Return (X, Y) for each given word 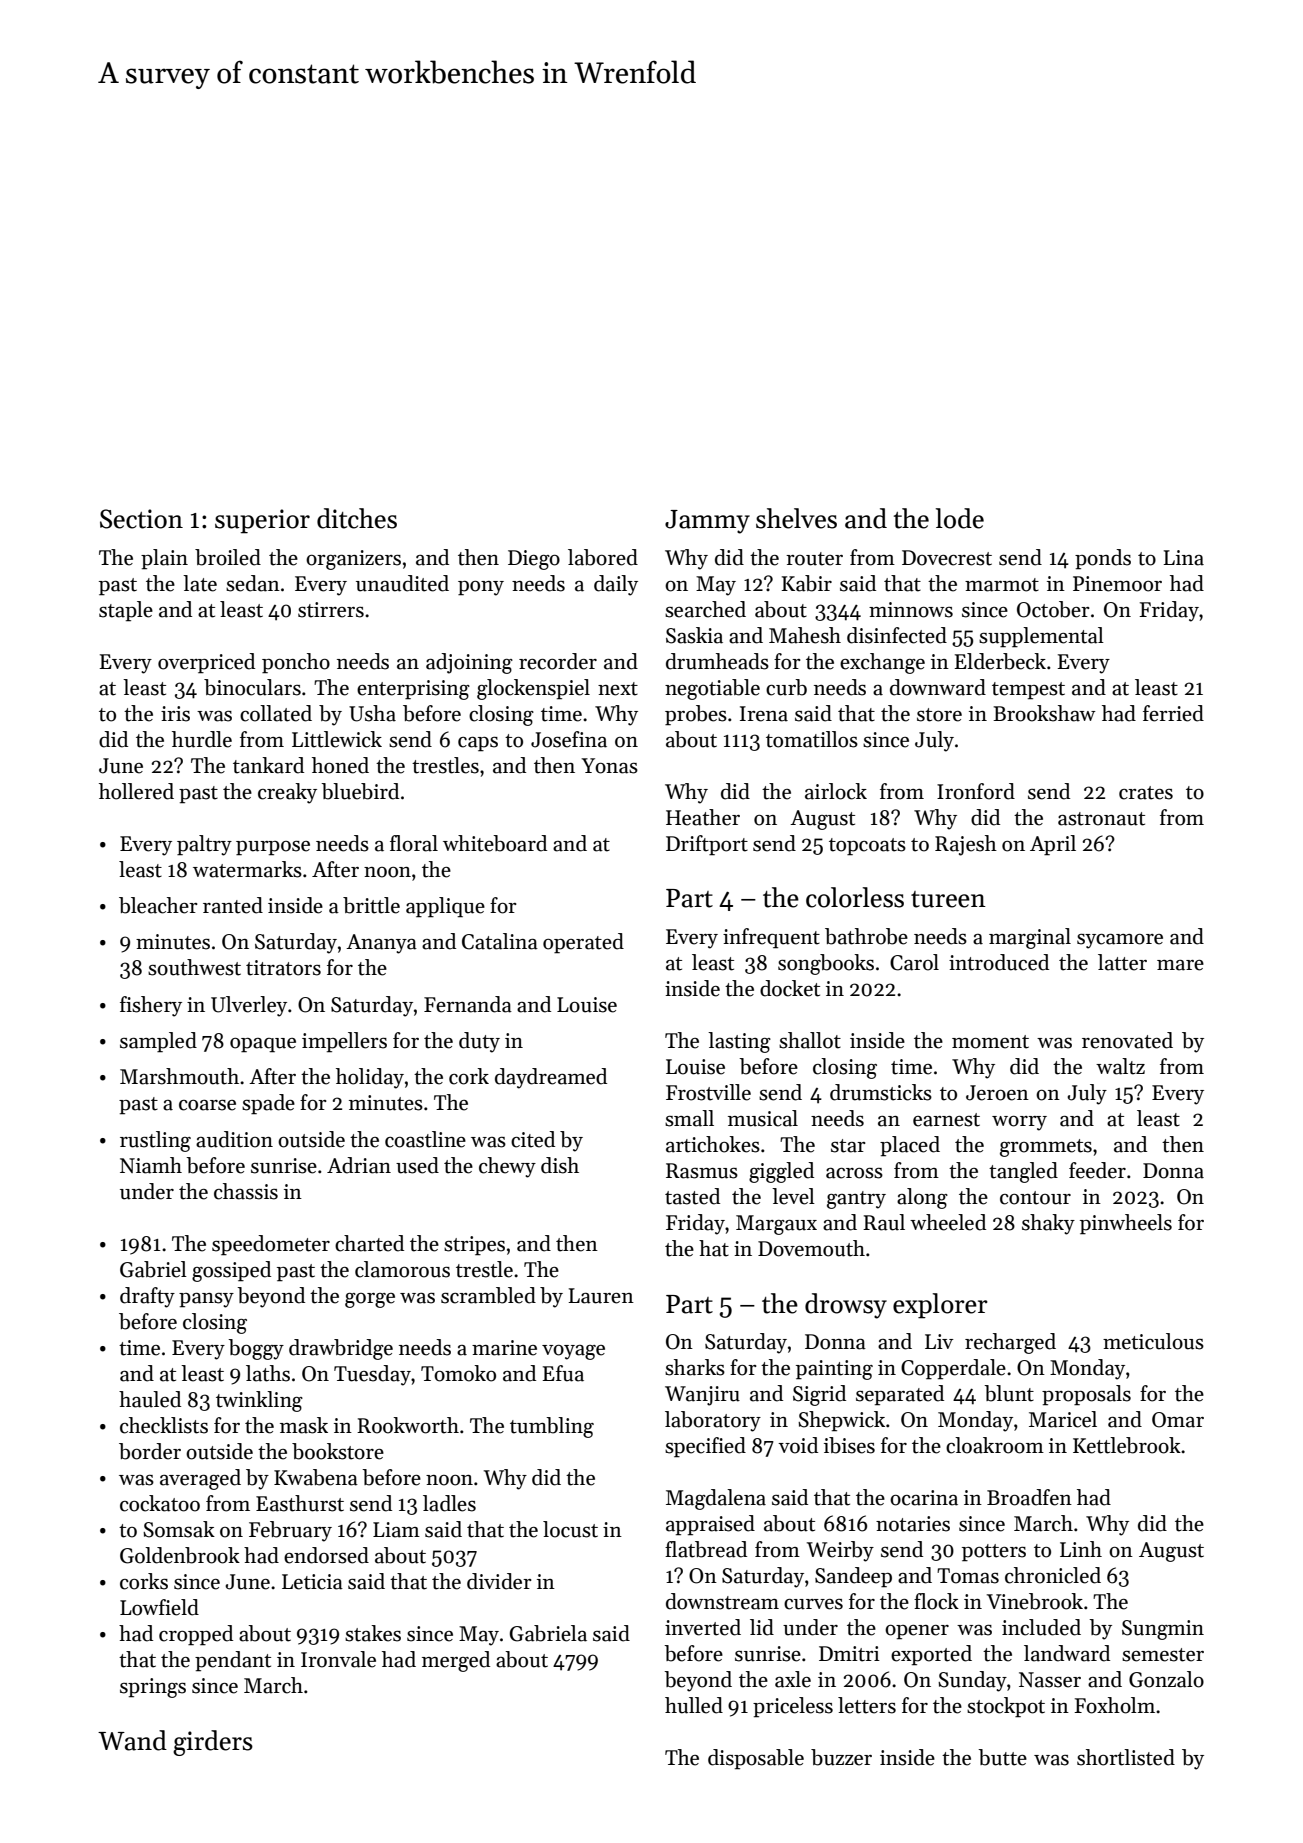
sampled (158, 1042)
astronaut (1101, 819)
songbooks (826, 964)
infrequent (771, 938)
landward (1067, 1653)
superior (262, 521)
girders (213, 1743)
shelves (796, 518)
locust (570, 1529)
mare (1180, 965)
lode (960, 518)
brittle (371, 905)
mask (304, 1425)
